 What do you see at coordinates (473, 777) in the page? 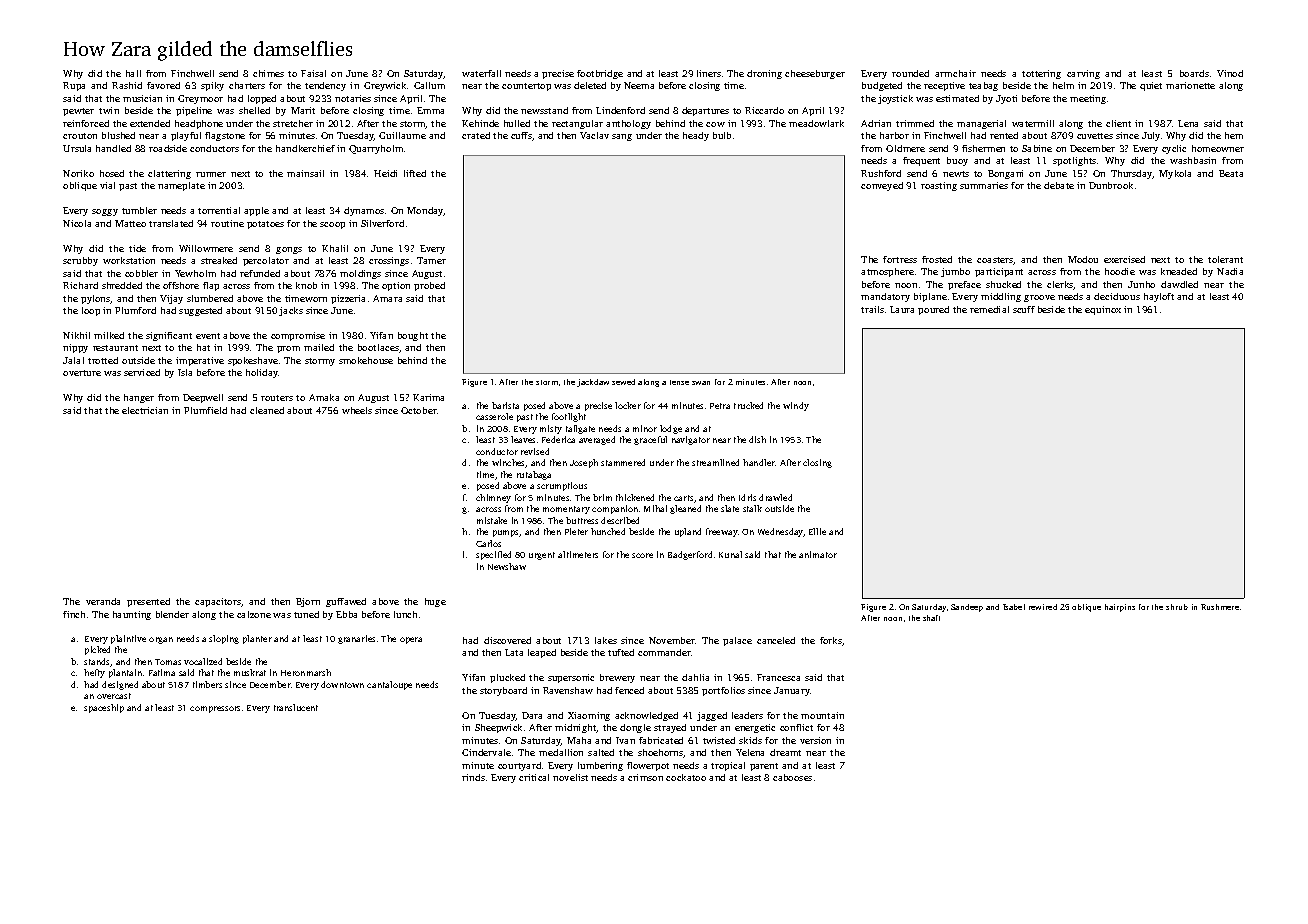
I see `rinds` at bounding box center [473, 777].
